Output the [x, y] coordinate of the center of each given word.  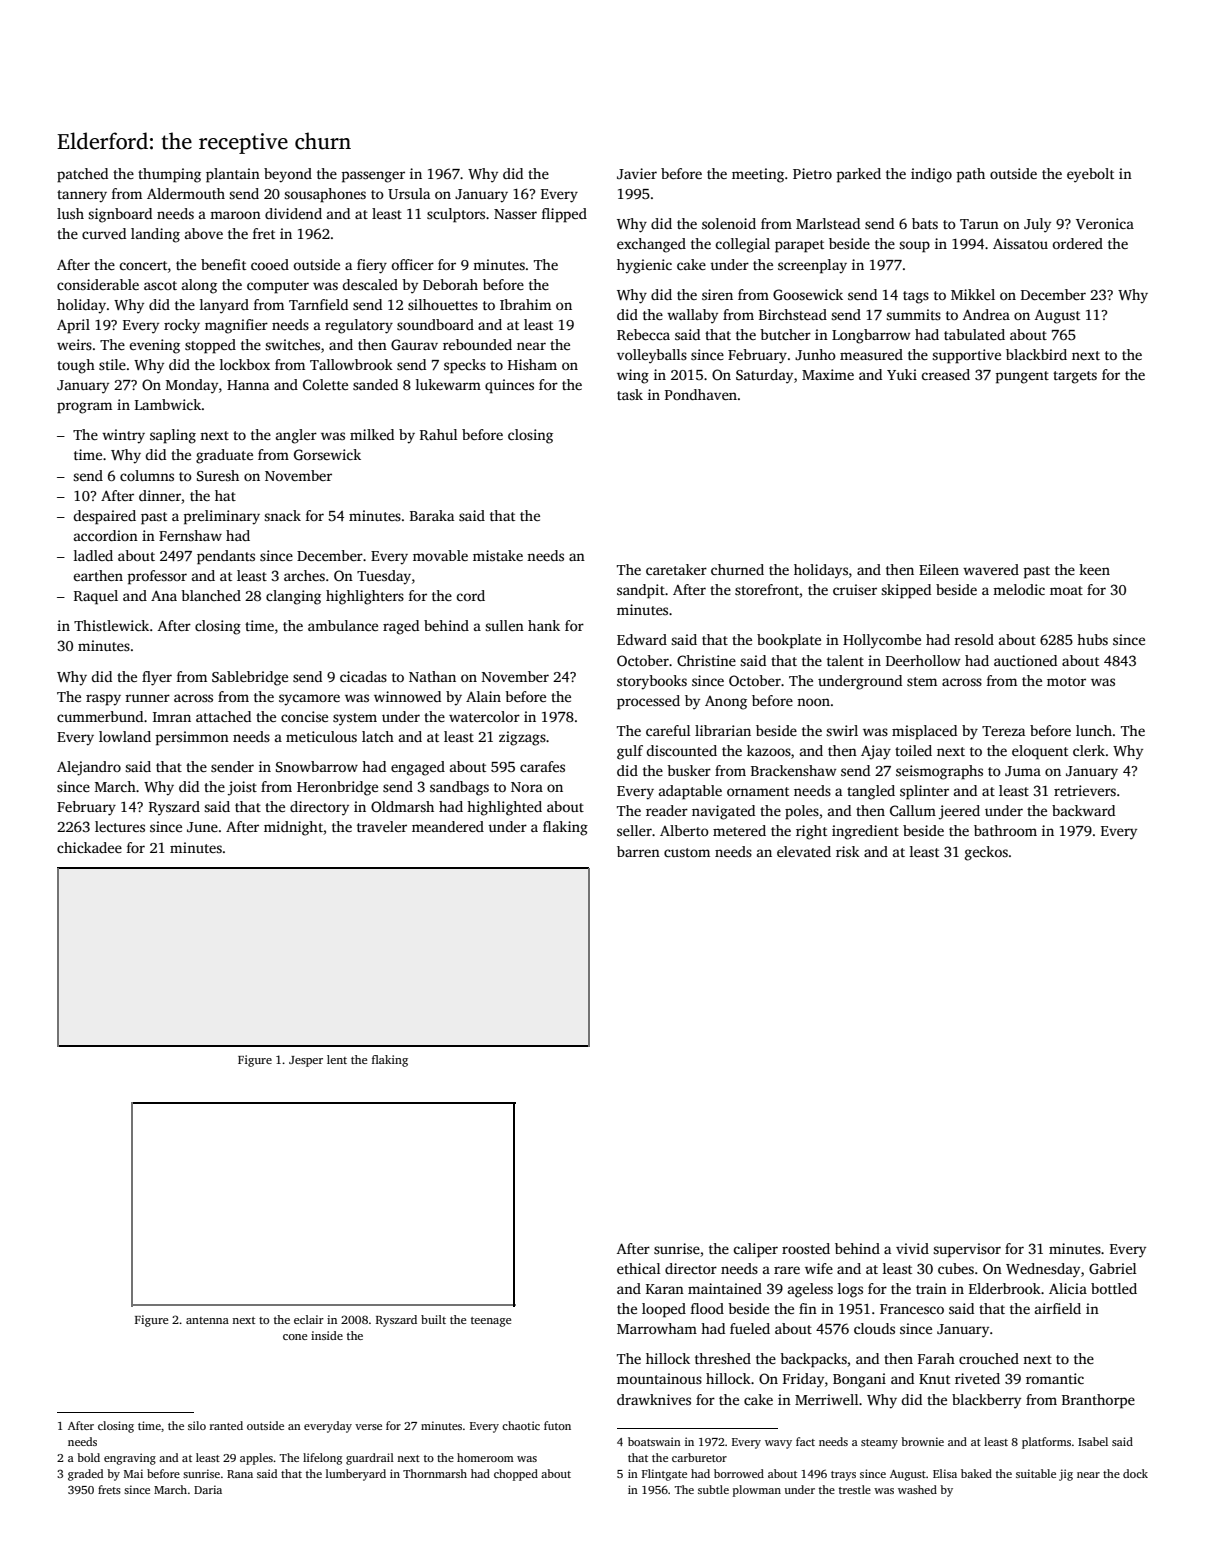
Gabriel [1113, 1268]
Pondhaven [701, 394]
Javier [637, 173]
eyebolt [1090, 175]
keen [1094, 569]
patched [82, 175]
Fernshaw [190, 535]
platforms [1046, 1443]
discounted [681, 750]
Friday [803, 1380]
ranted [226, 1425]
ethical [639, 1268]
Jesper [306, 1061]
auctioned [1025, 660]
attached [223, 716]
